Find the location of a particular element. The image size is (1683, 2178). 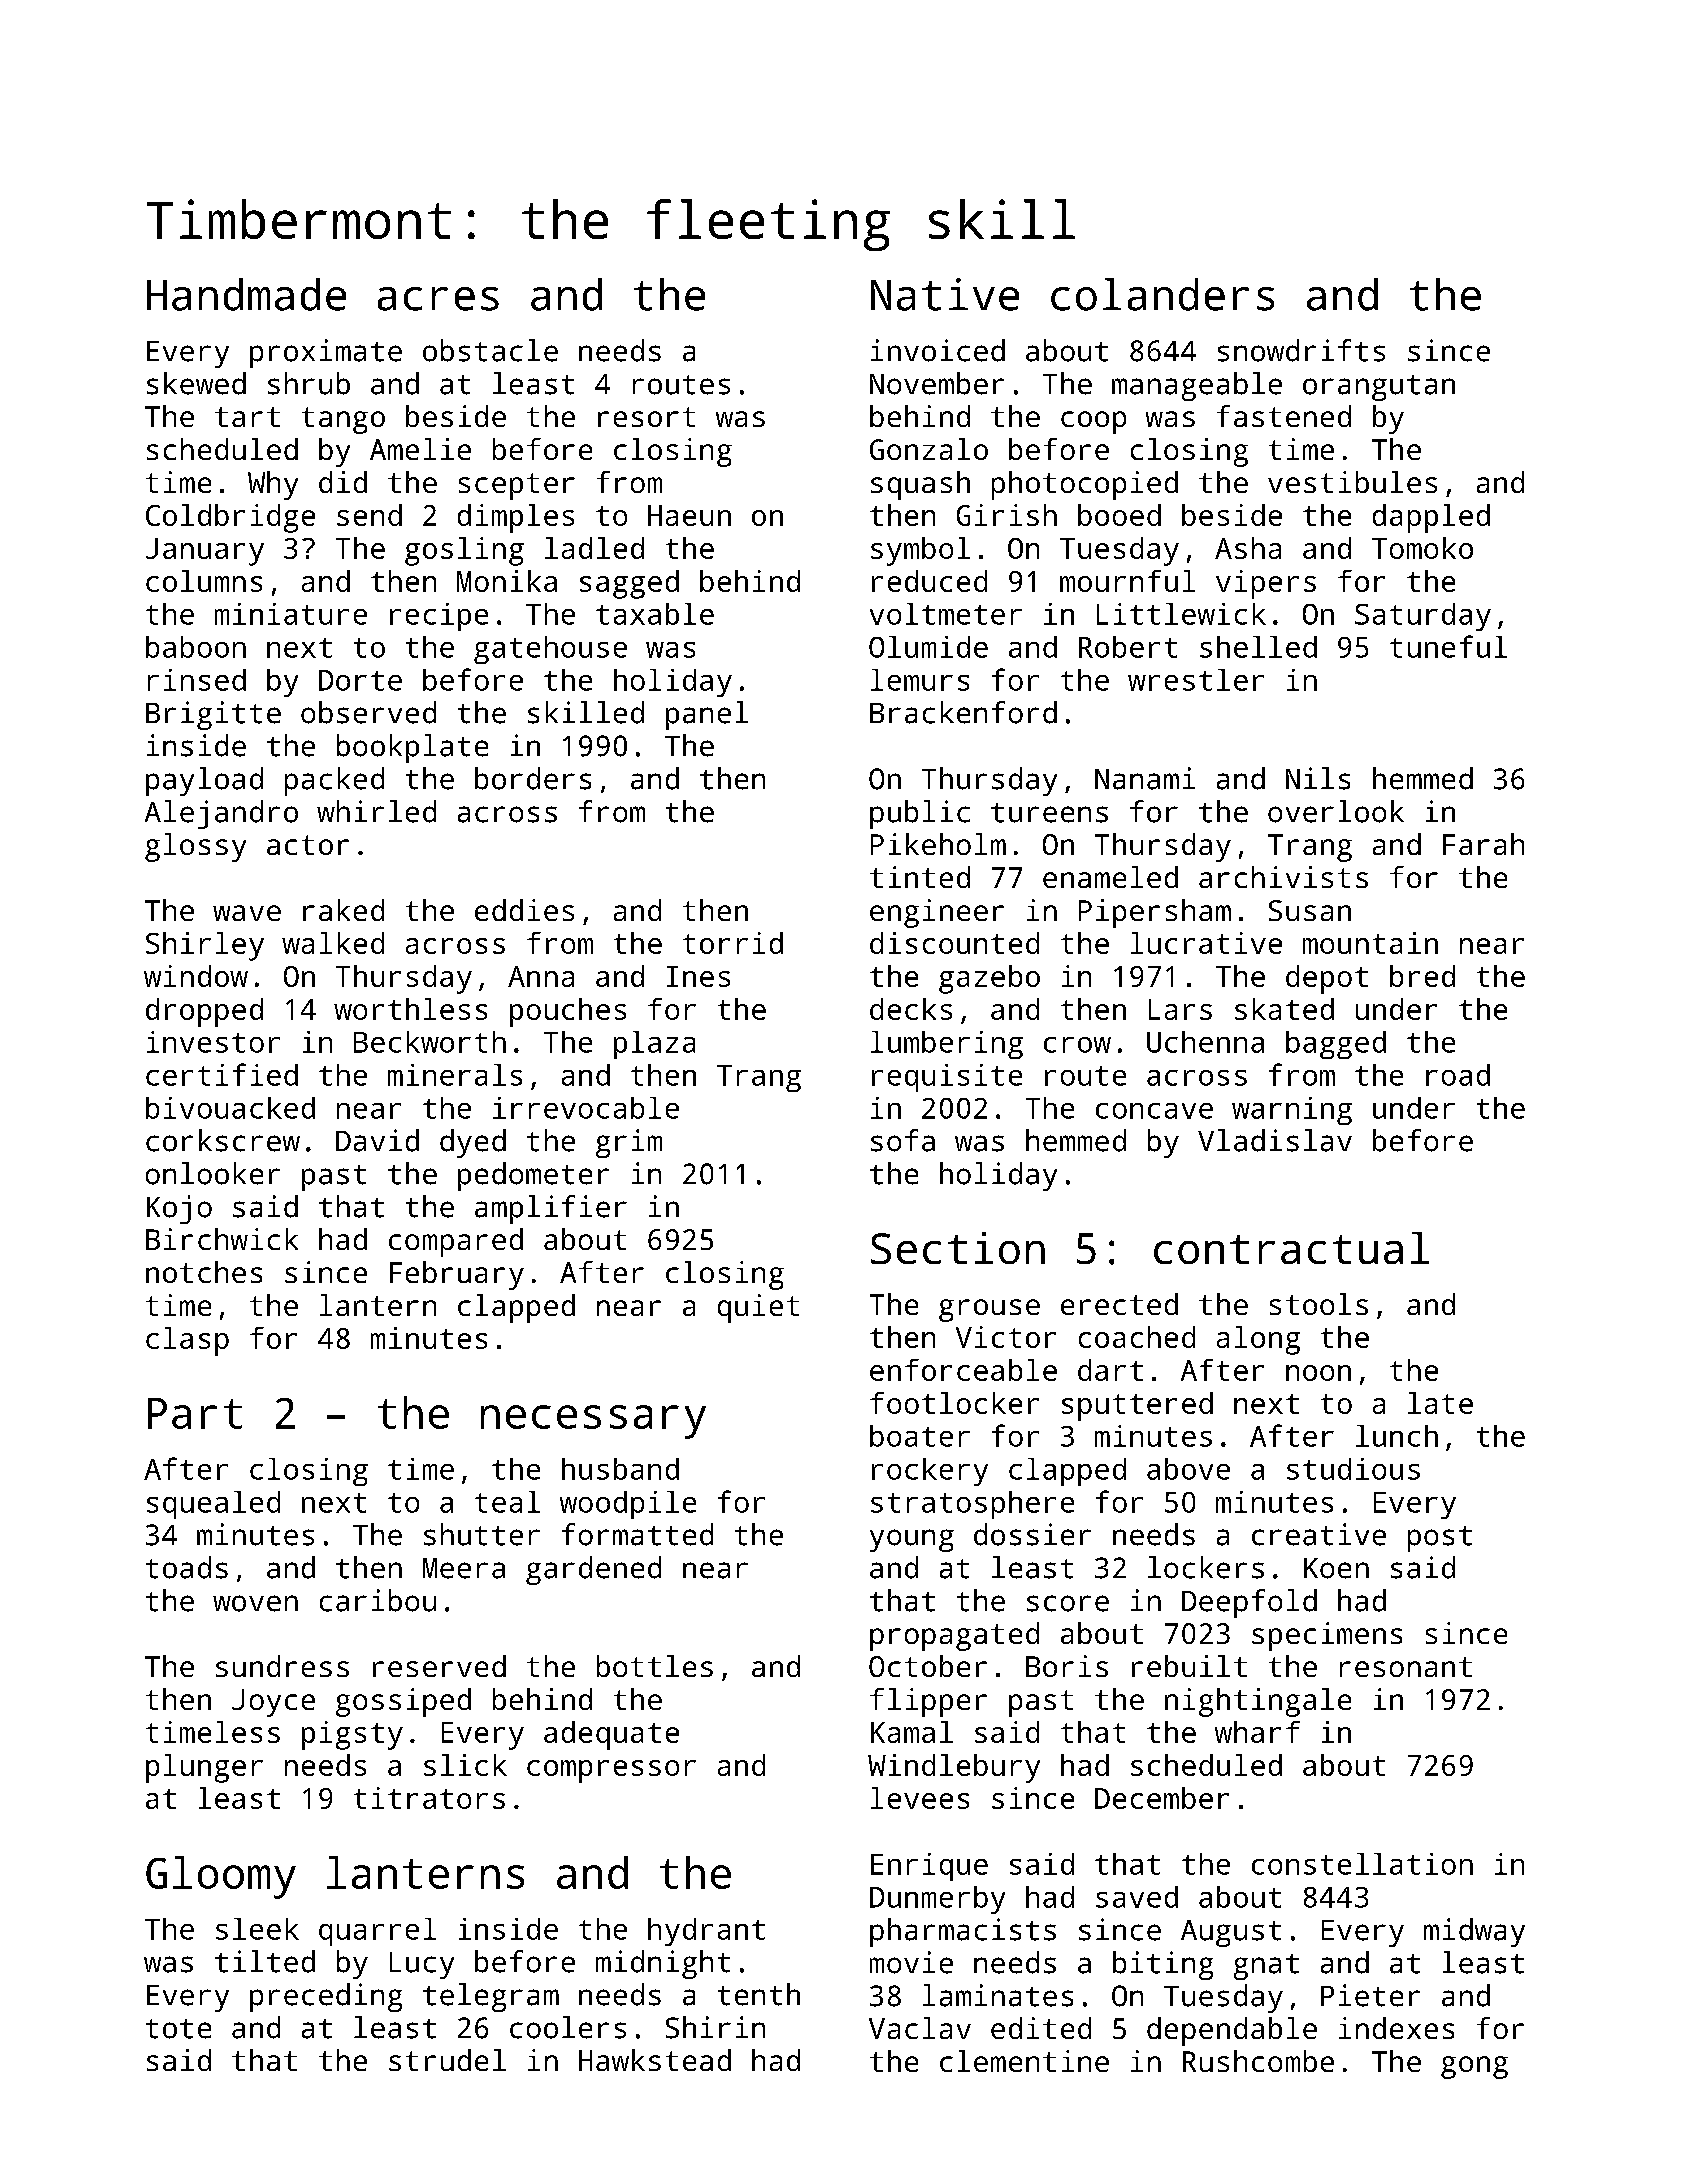

clasp is located at coordinates (187, 1341).
